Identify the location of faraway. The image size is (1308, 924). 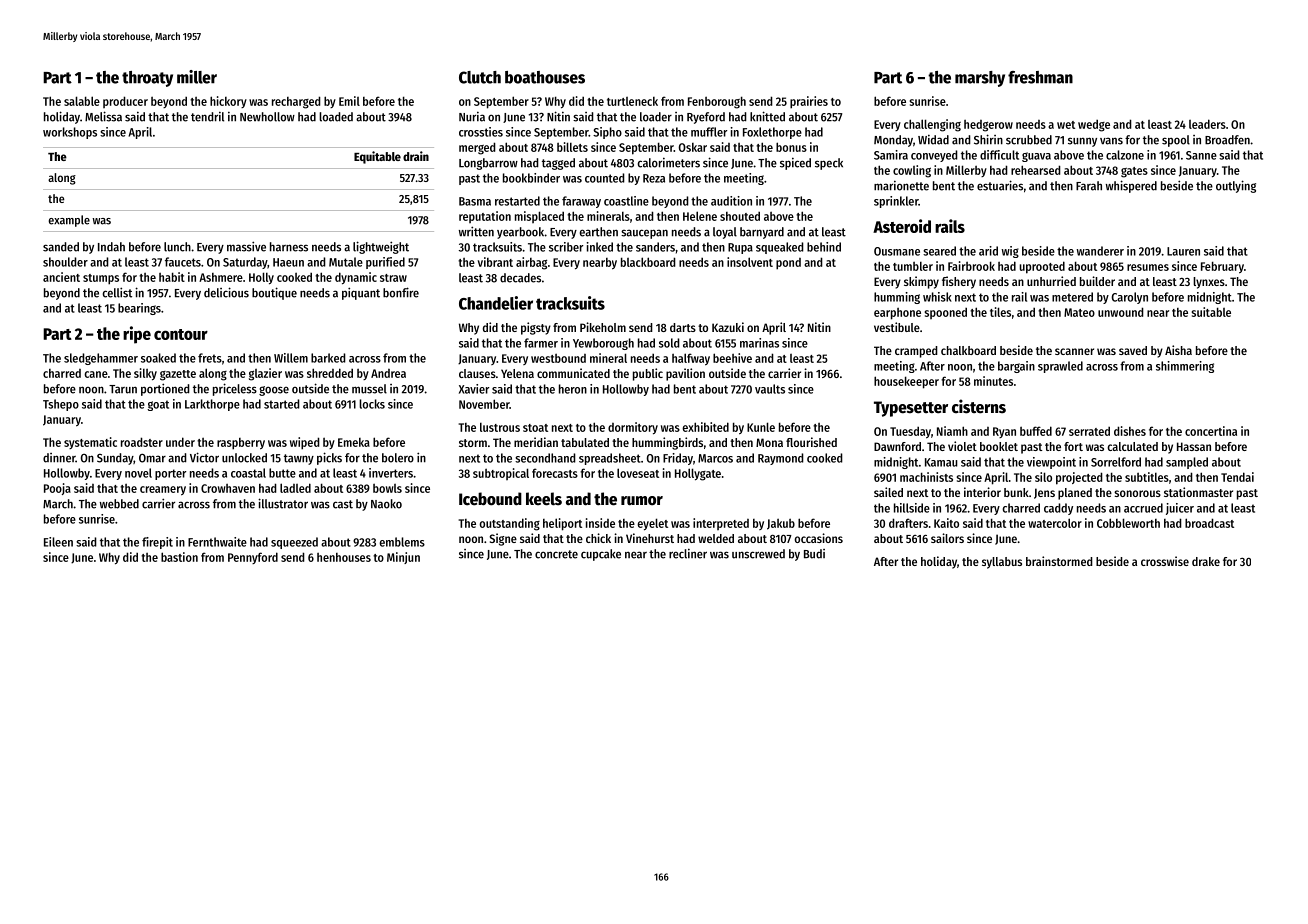
(581, 202).
